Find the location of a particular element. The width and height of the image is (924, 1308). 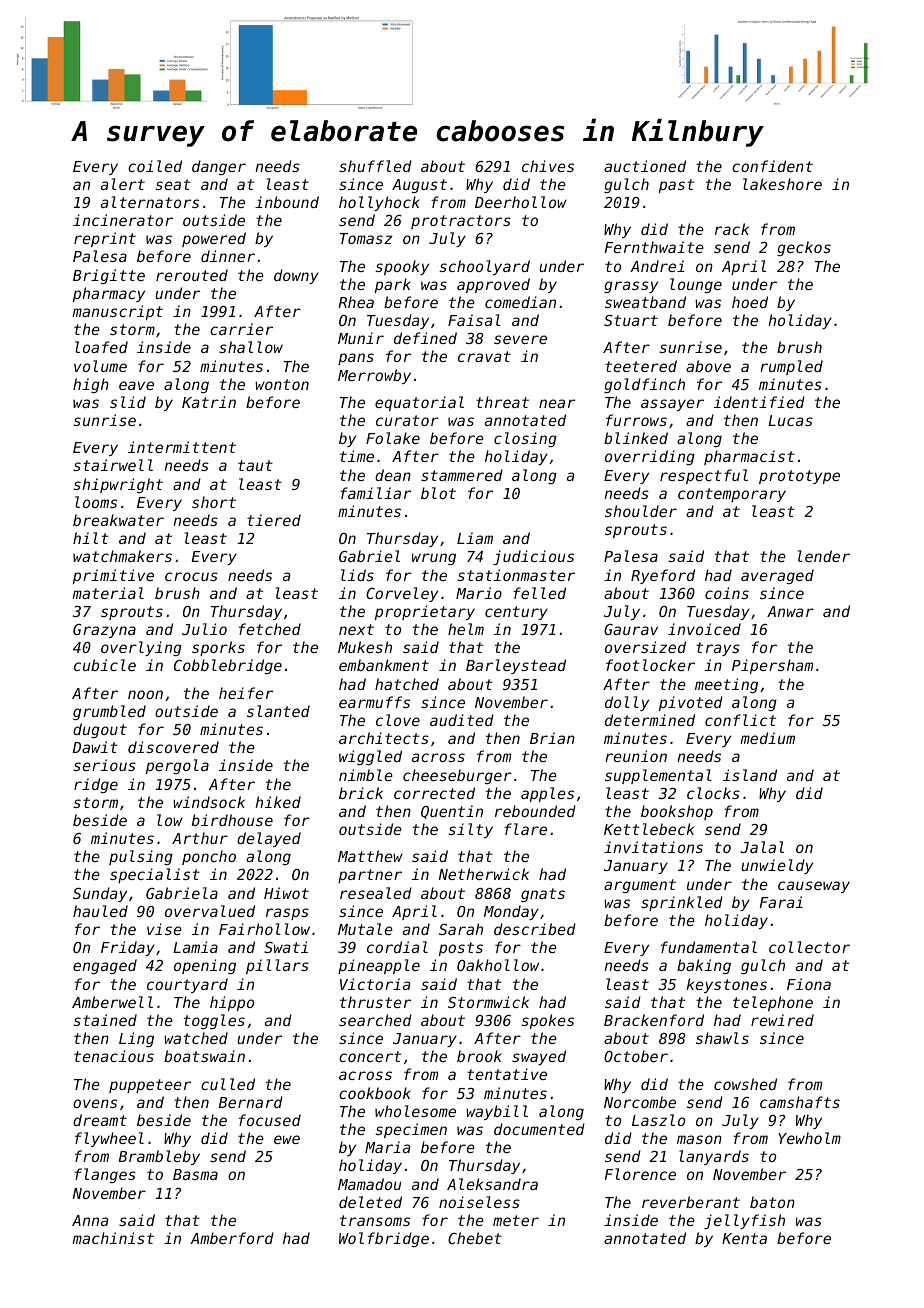

pillars is located at coordinates (277, 966).
